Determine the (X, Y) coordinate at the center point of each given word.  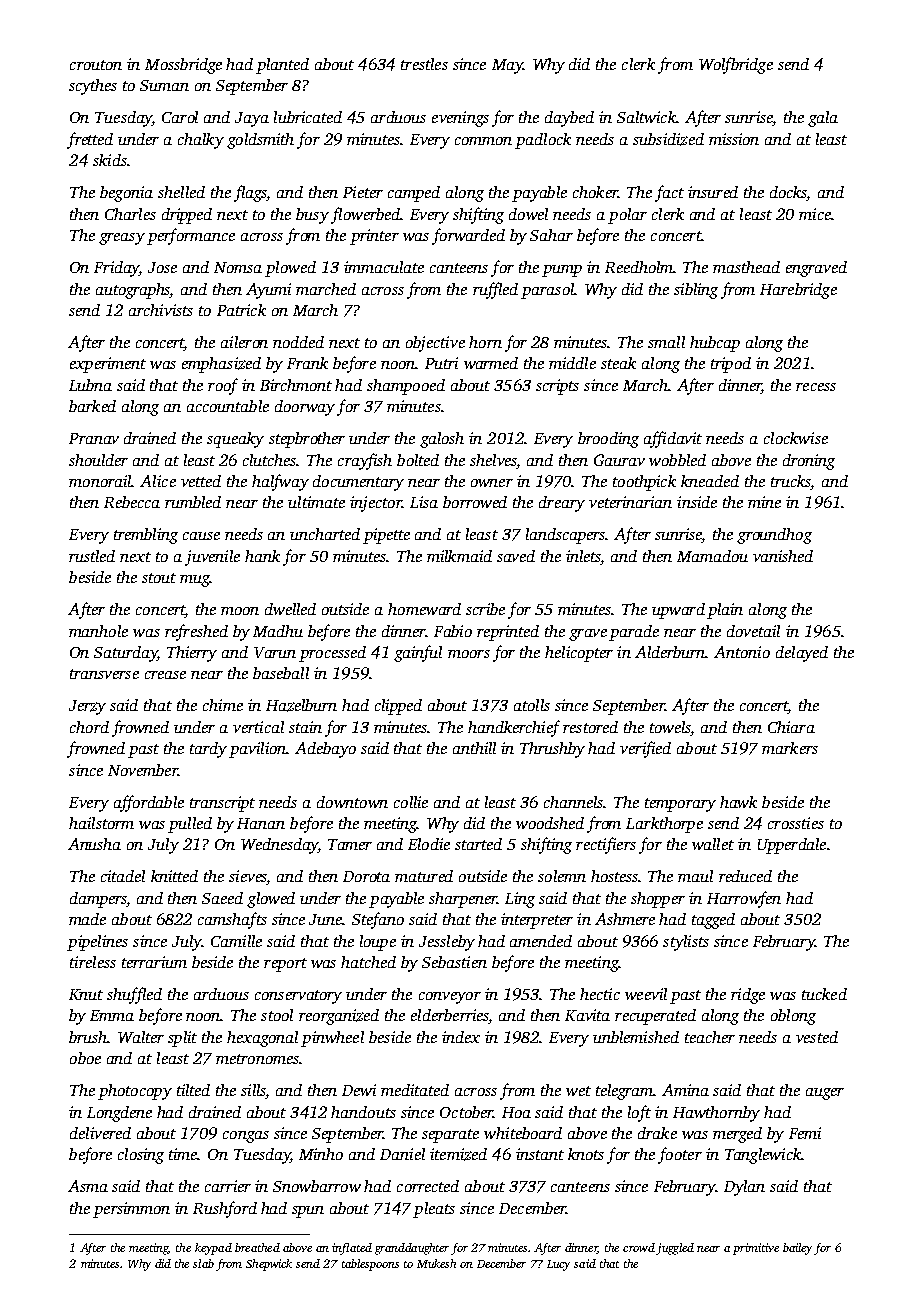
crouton (96, 65)
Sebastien (454, 962)
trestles (424, 64)
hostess (615, 876)
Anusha (94, 844)
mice (815, 214)
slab (203, 1263)
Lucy (558, 1265)
